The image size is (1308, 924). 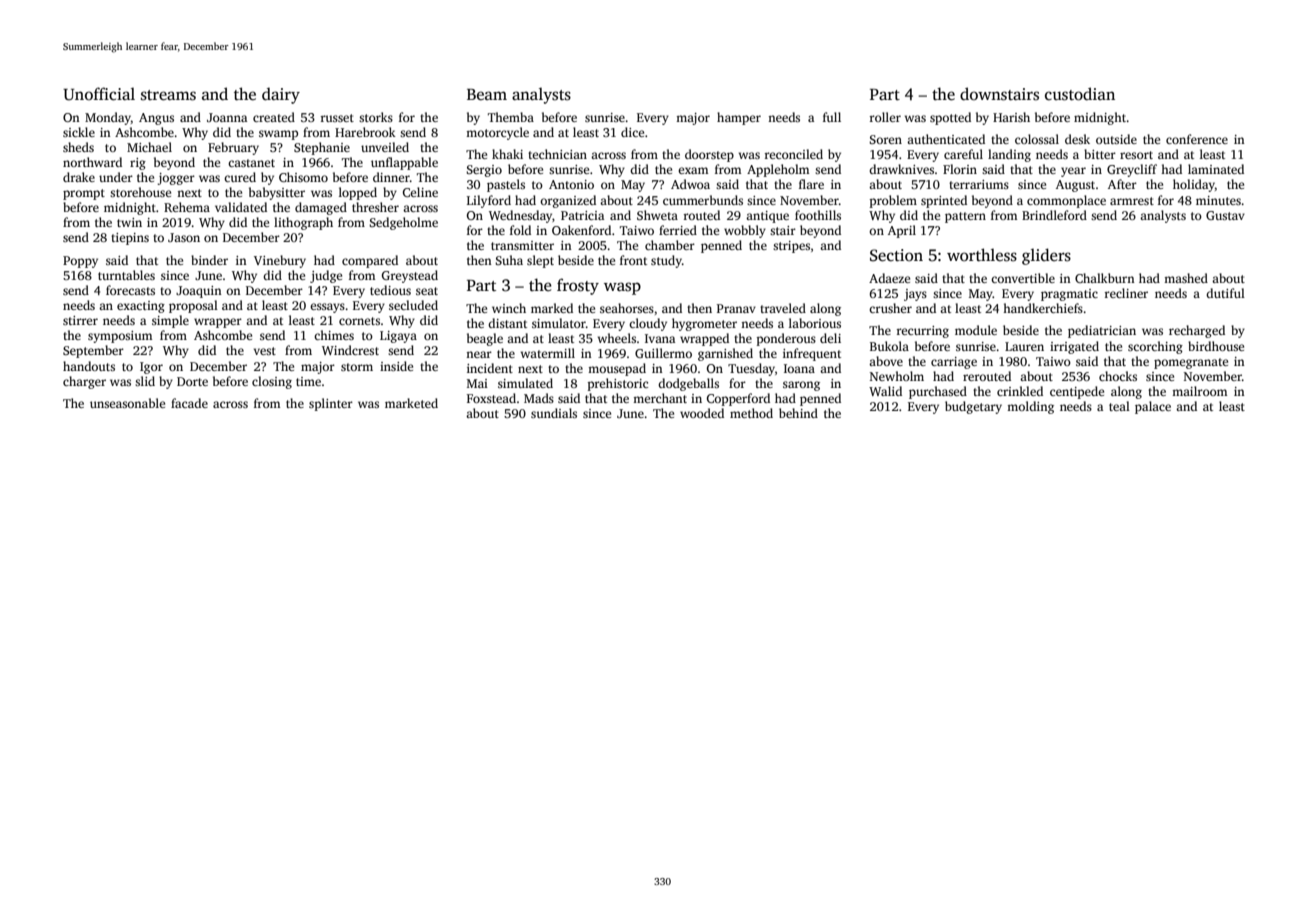 What do you see at coordinates (199, 292) in the image?
I see `Joaquin` at bounding box center [199, 292].
